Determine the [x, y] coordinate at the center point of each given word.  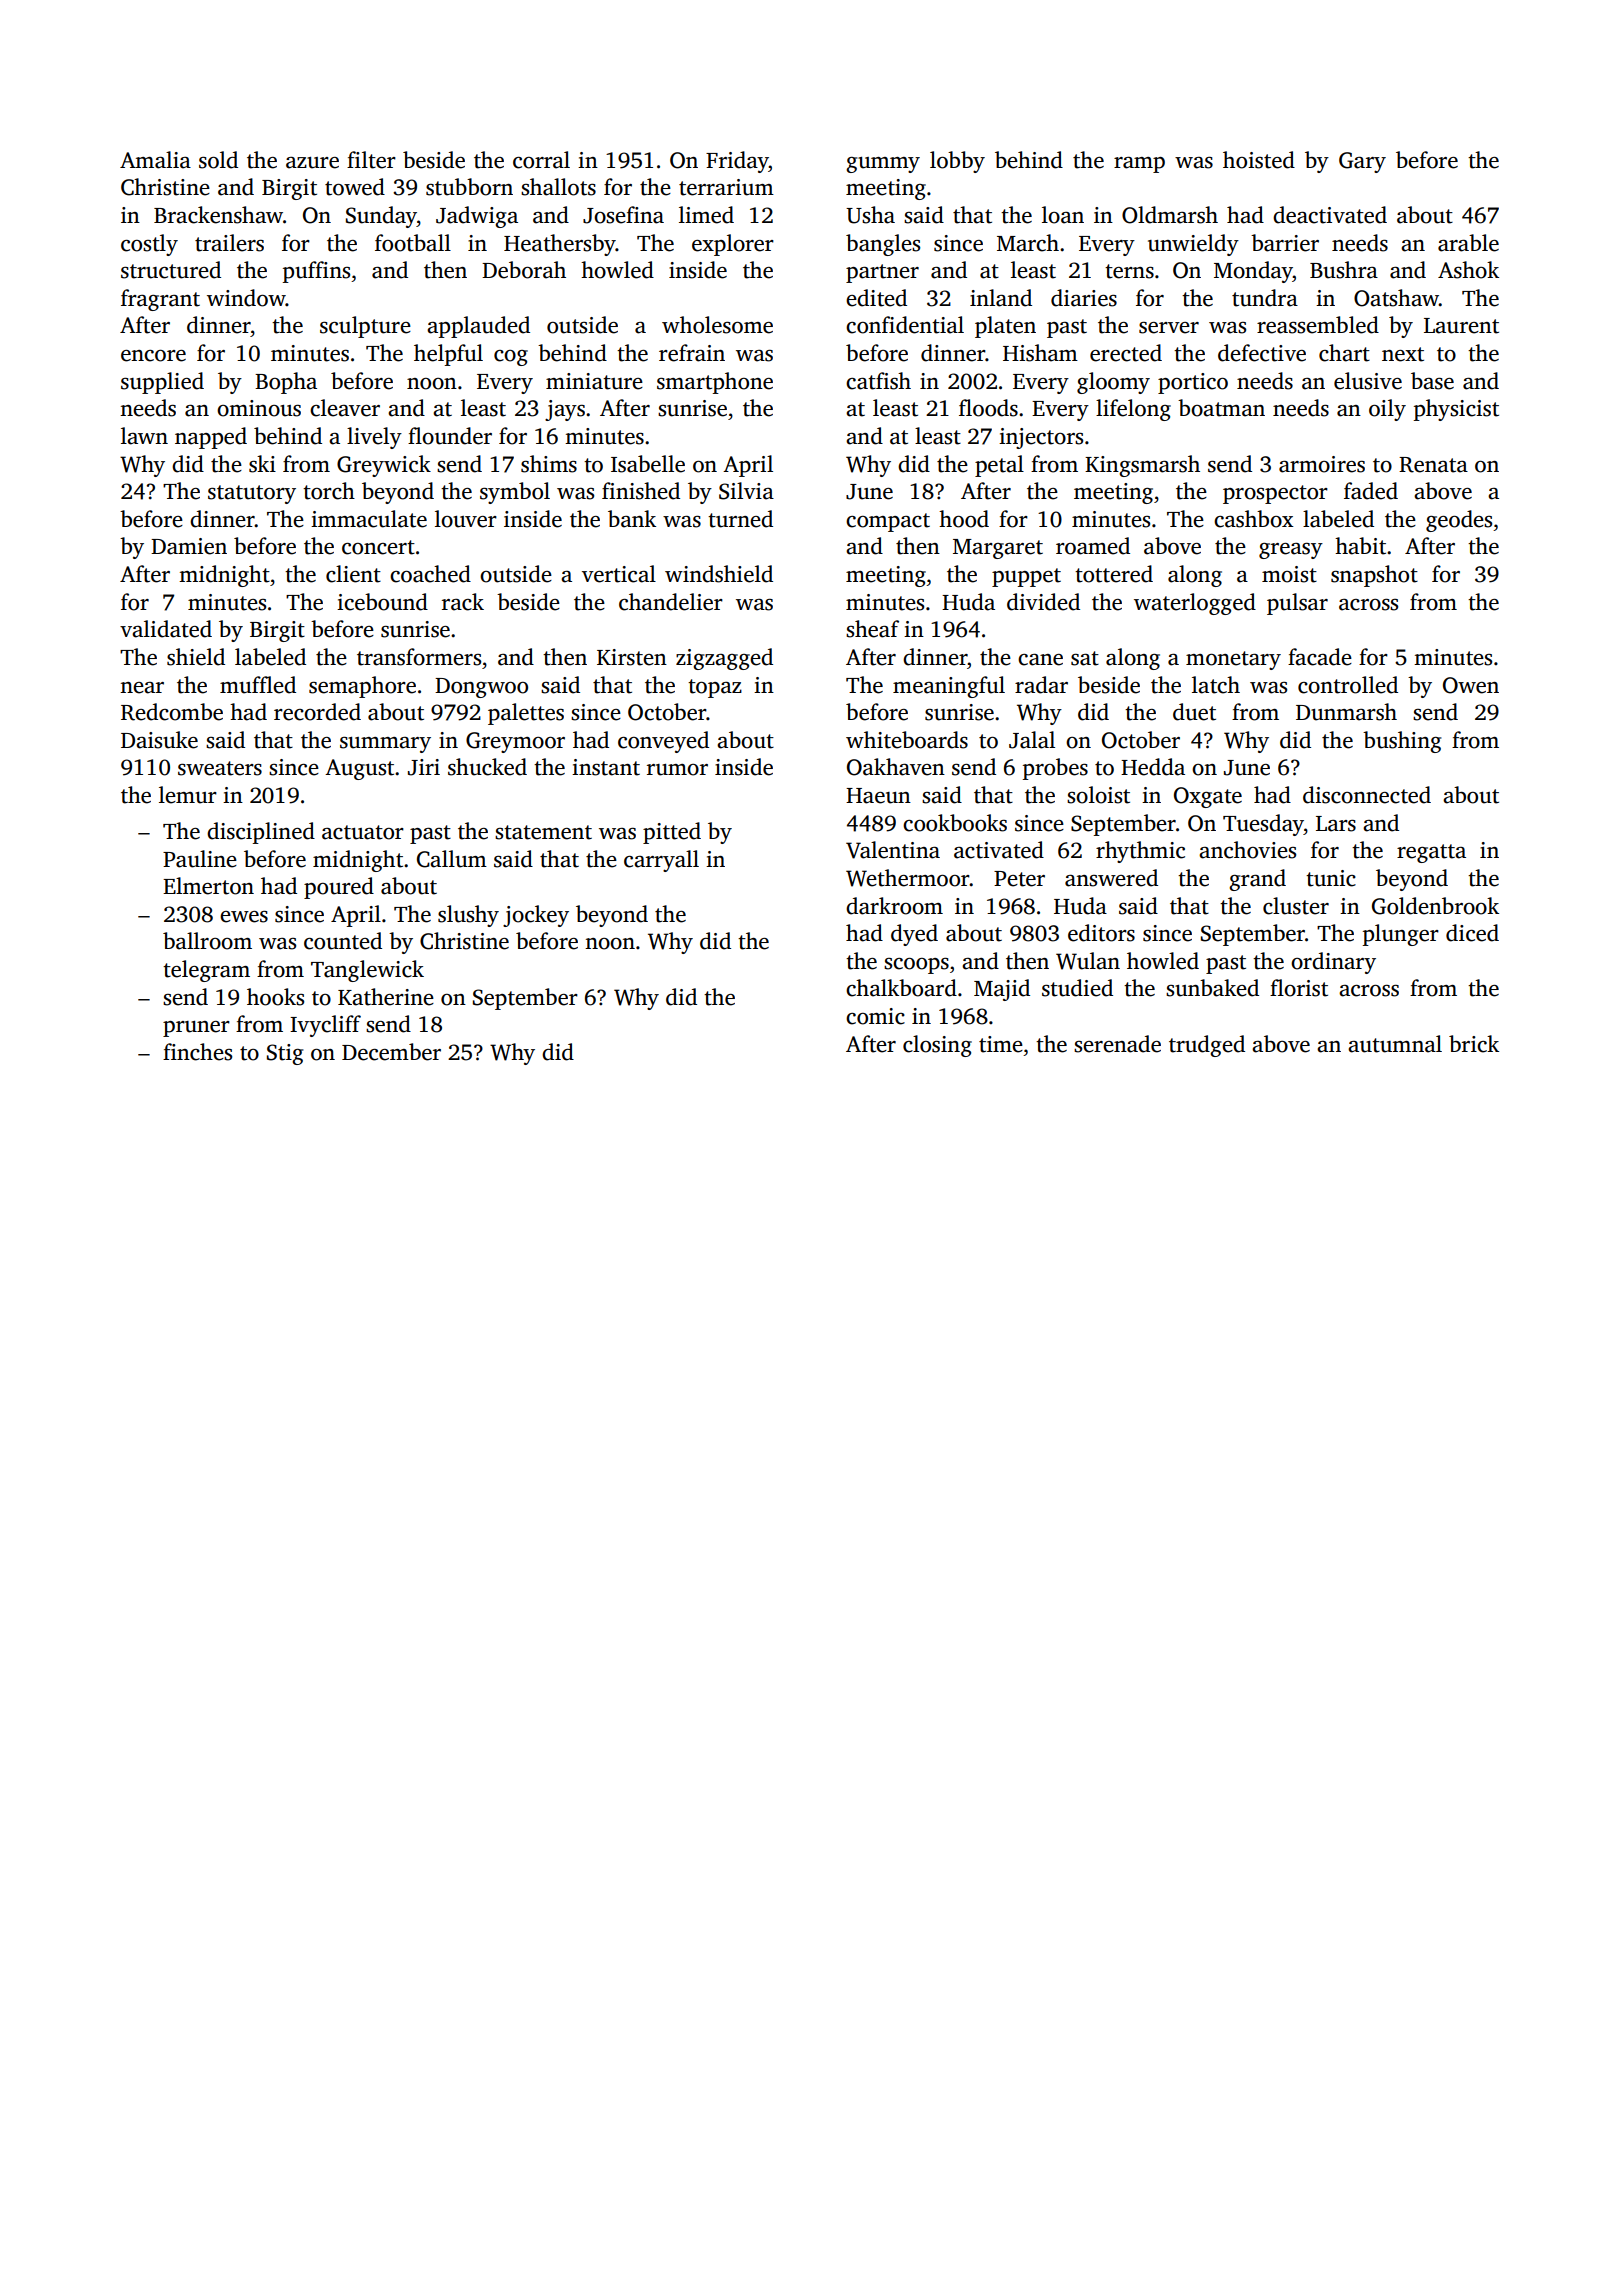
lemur [188, 795]
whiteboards [907, 740]
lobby [957, 162]
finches [197, 1052]
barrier [1285, 243]
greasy [1291, 551]
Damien [189, 546]
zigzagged [724, 659]
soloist [1098, 795]
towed [355, 187]
